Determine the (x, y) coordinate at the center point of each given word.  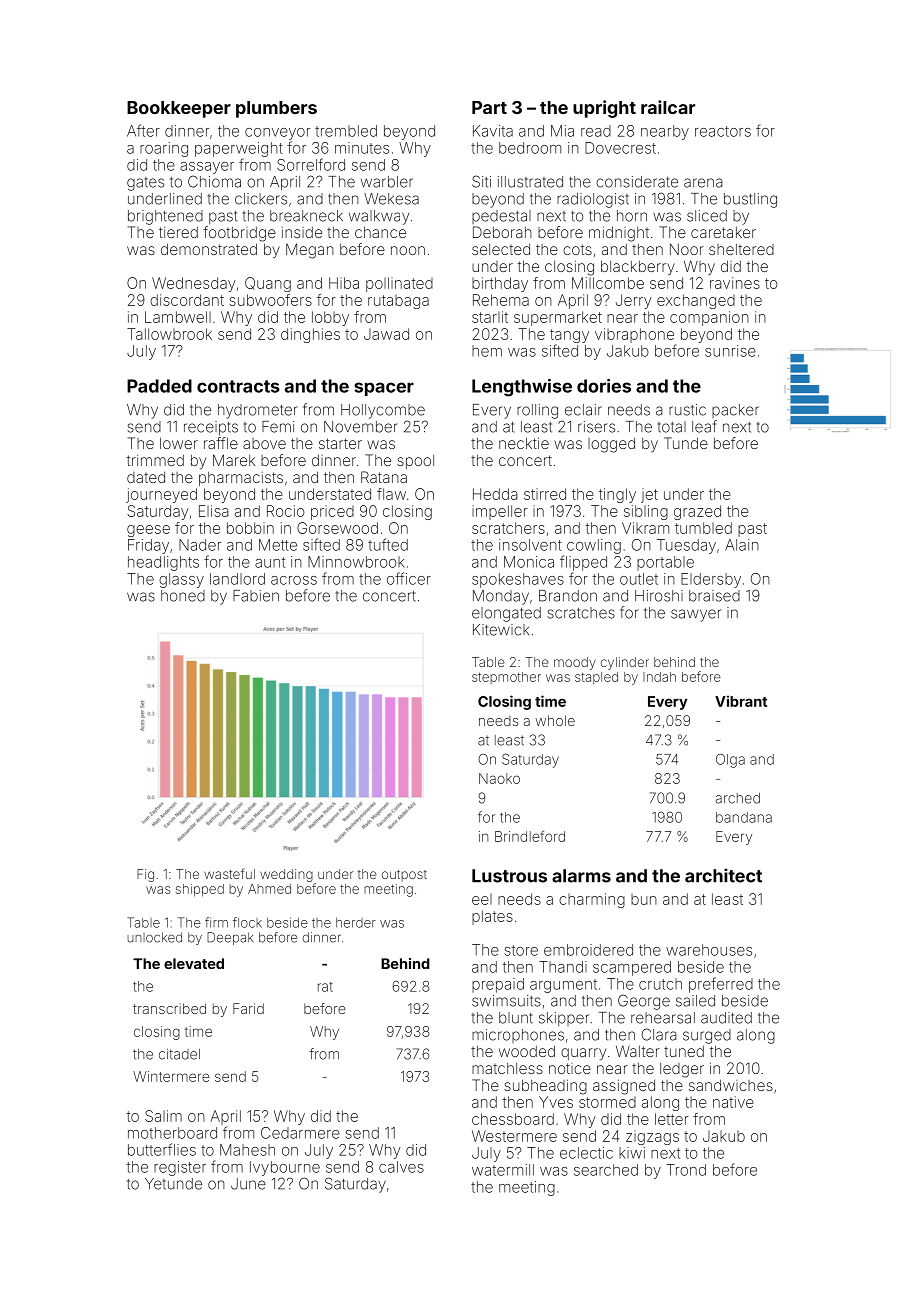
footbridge (239, 234)
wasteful (229, 873)
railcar (668, 107)
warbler (387, 182)
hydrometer (258, 411)
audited (726, 1018)
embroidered (588, 950)
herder (356, 923)
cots (577, 249)
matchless (507, 1068)
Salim (163, 1116)
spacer (384, 389)
